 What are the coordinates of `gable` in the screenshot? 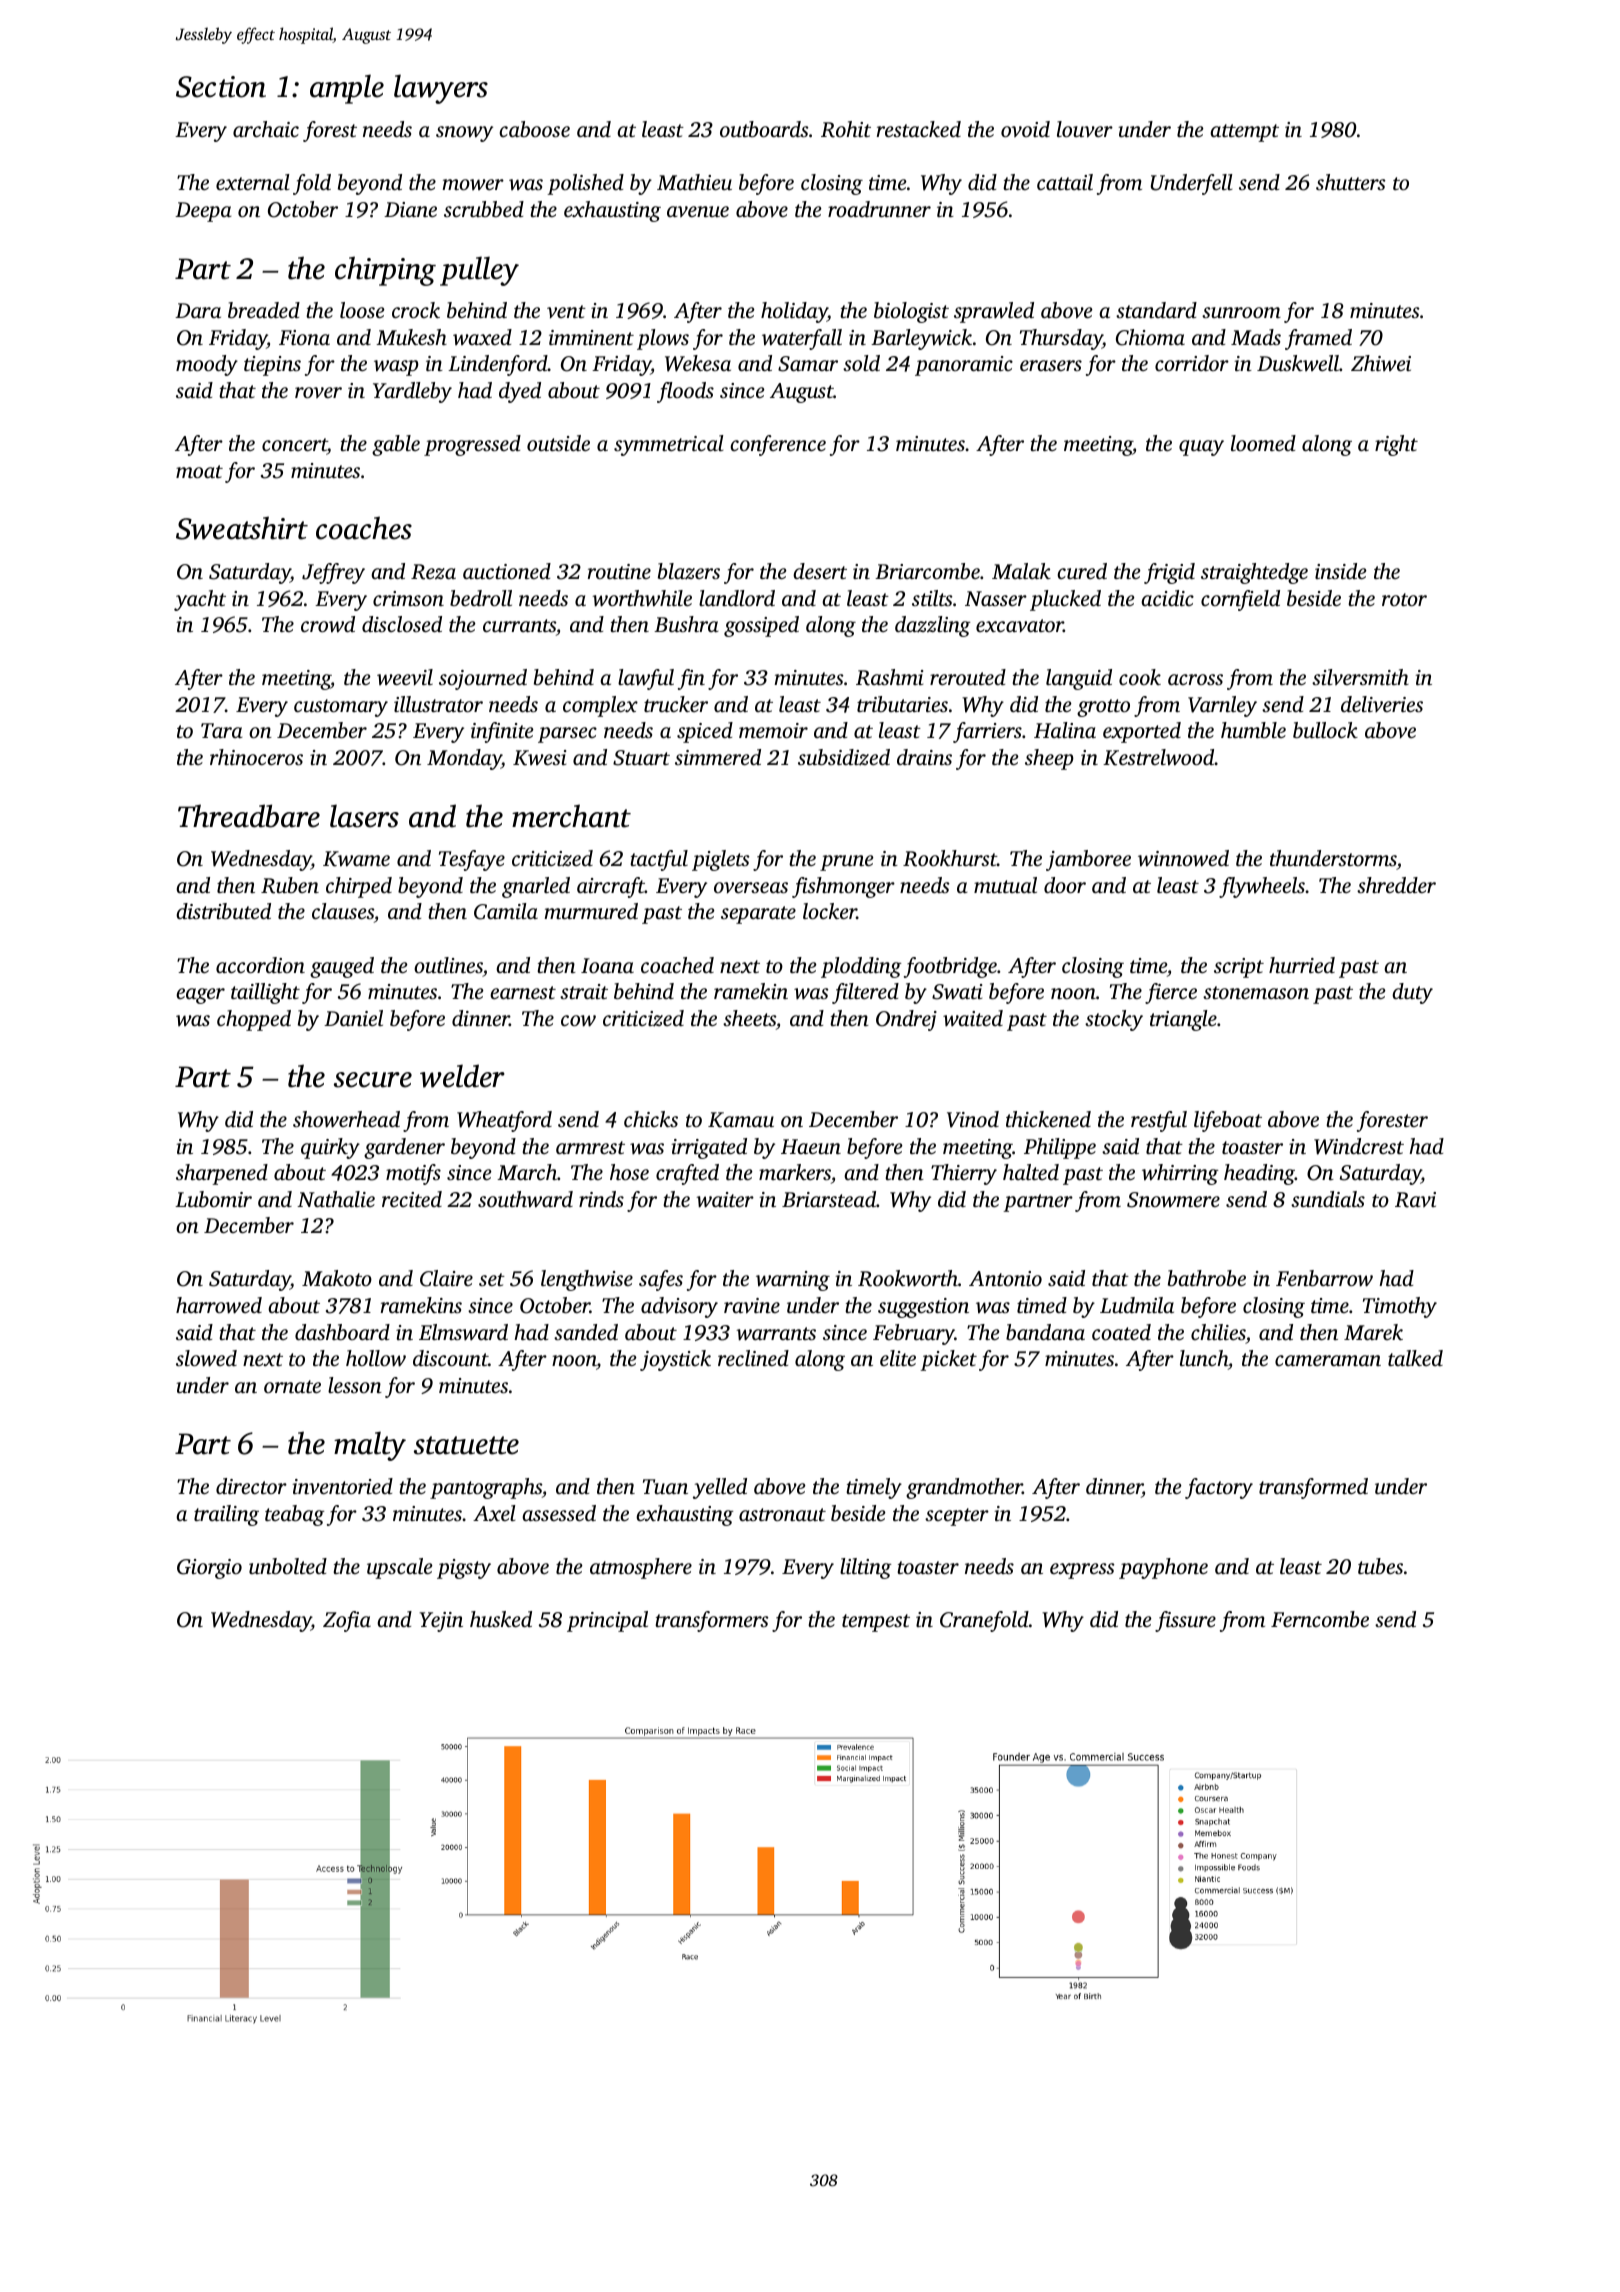 It's located at (396, 445).
